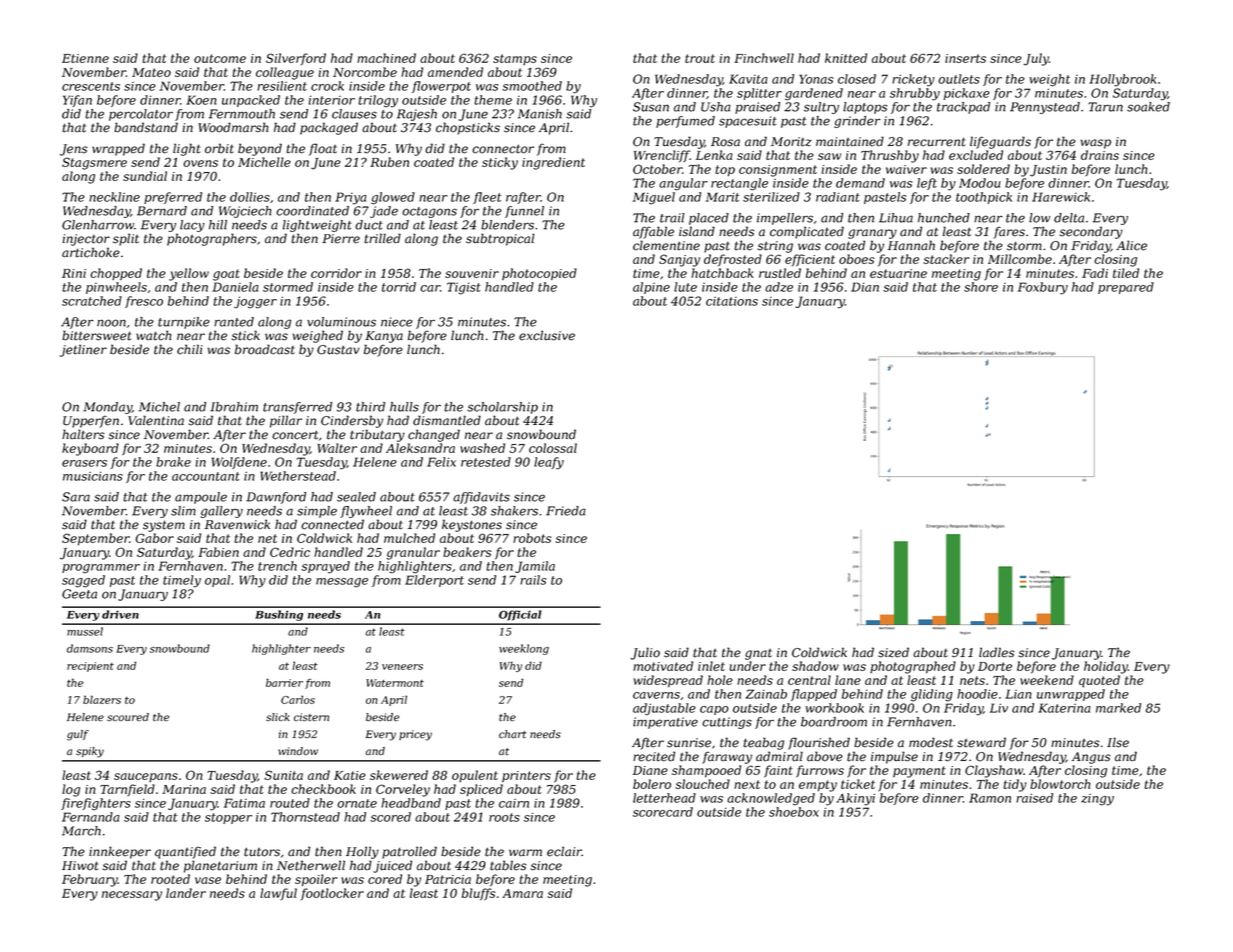 This page has width=1233, height=952. I want to click on Foxbury, so click(1043, 288).
